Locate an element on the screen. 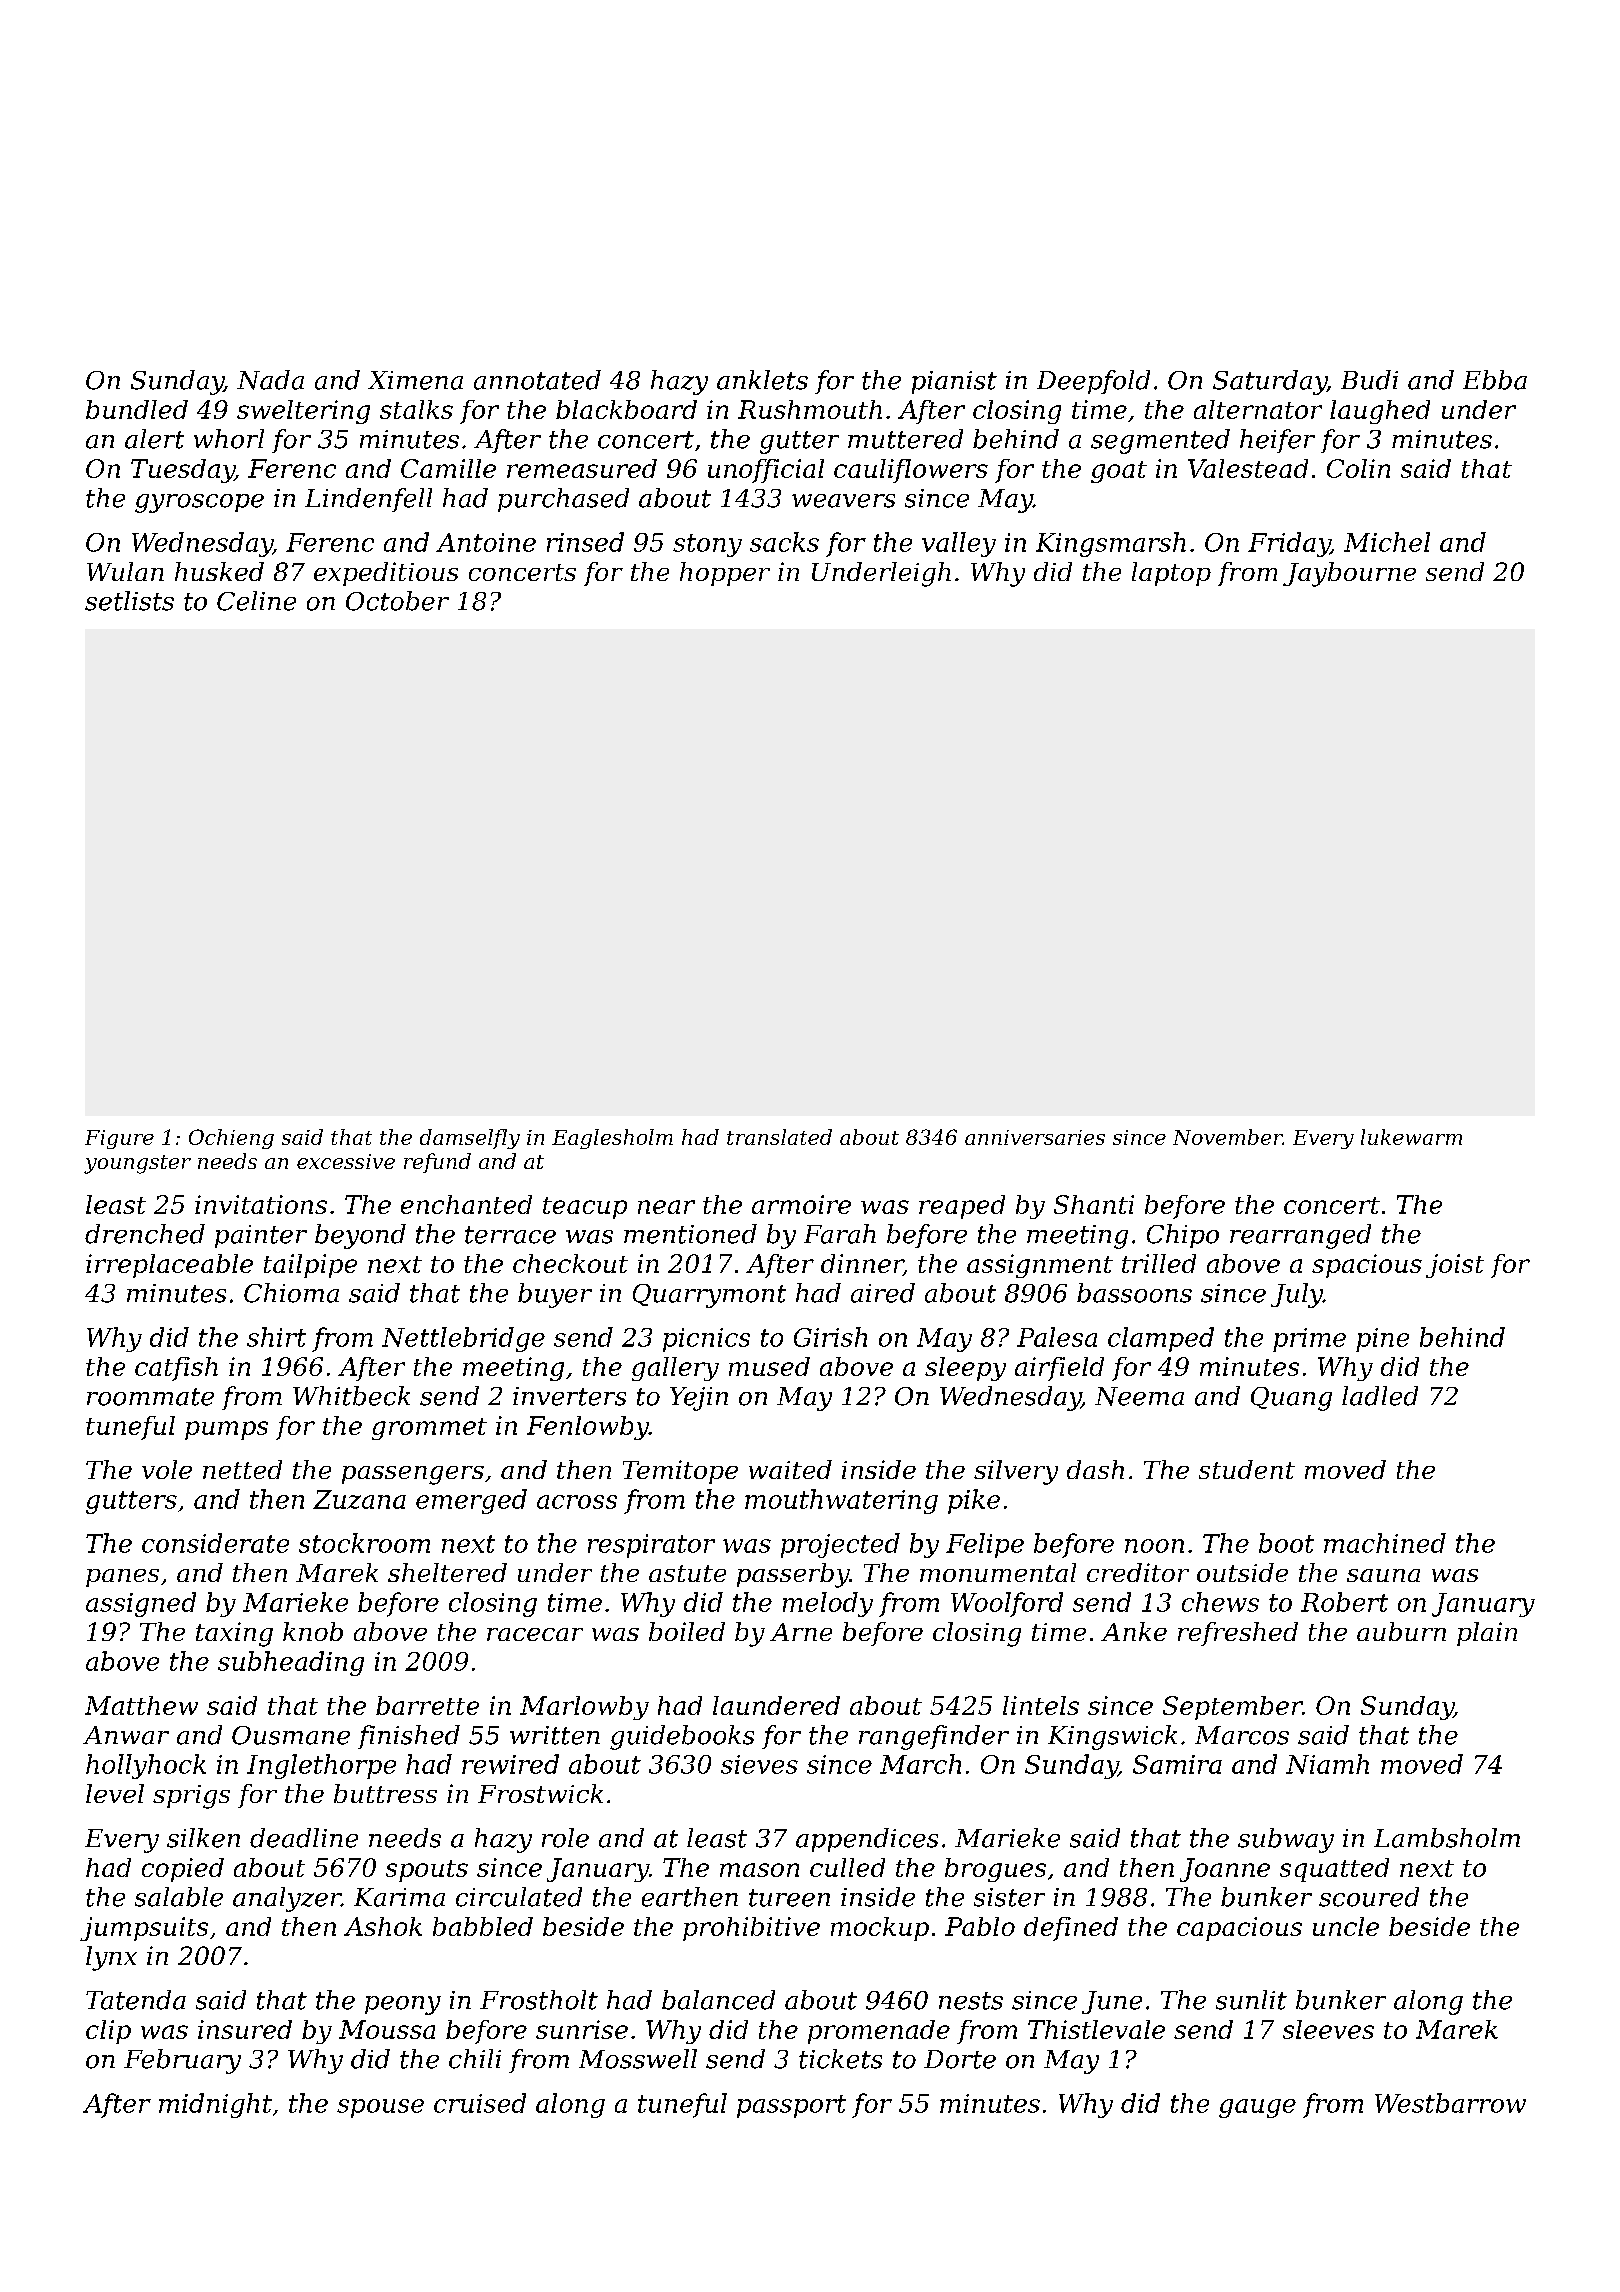 The width and height of the screenshot is (1620, 2292). pianist is located at coordinates (954, 382).
